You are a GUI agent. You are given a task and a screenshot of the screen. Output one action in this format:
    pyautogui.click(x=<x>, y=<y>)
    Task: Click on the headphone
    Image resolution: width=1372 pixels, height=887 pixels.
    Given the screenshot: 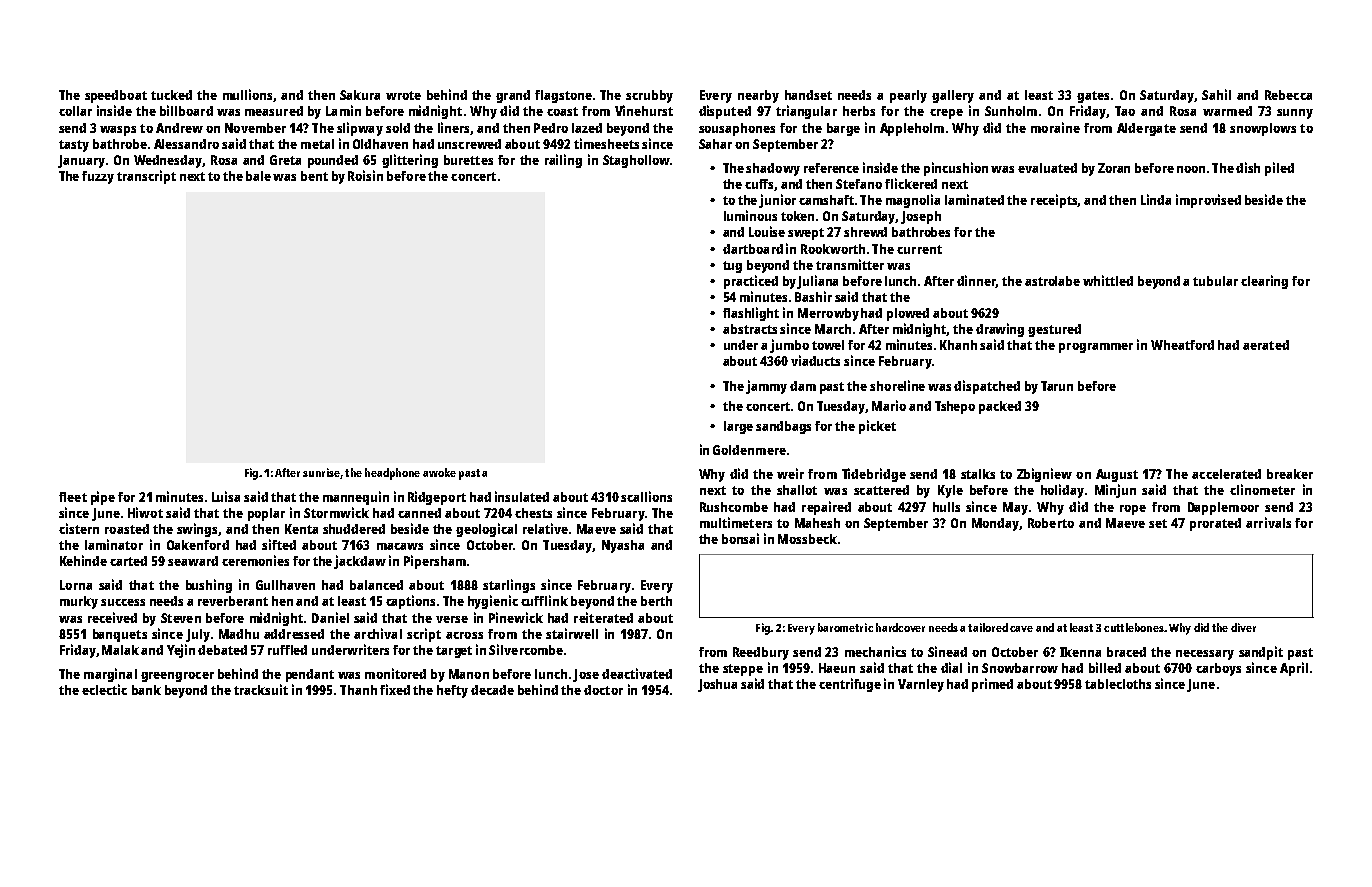 What is the action you would take?
    pyautogui.click(x=392, y=474)
